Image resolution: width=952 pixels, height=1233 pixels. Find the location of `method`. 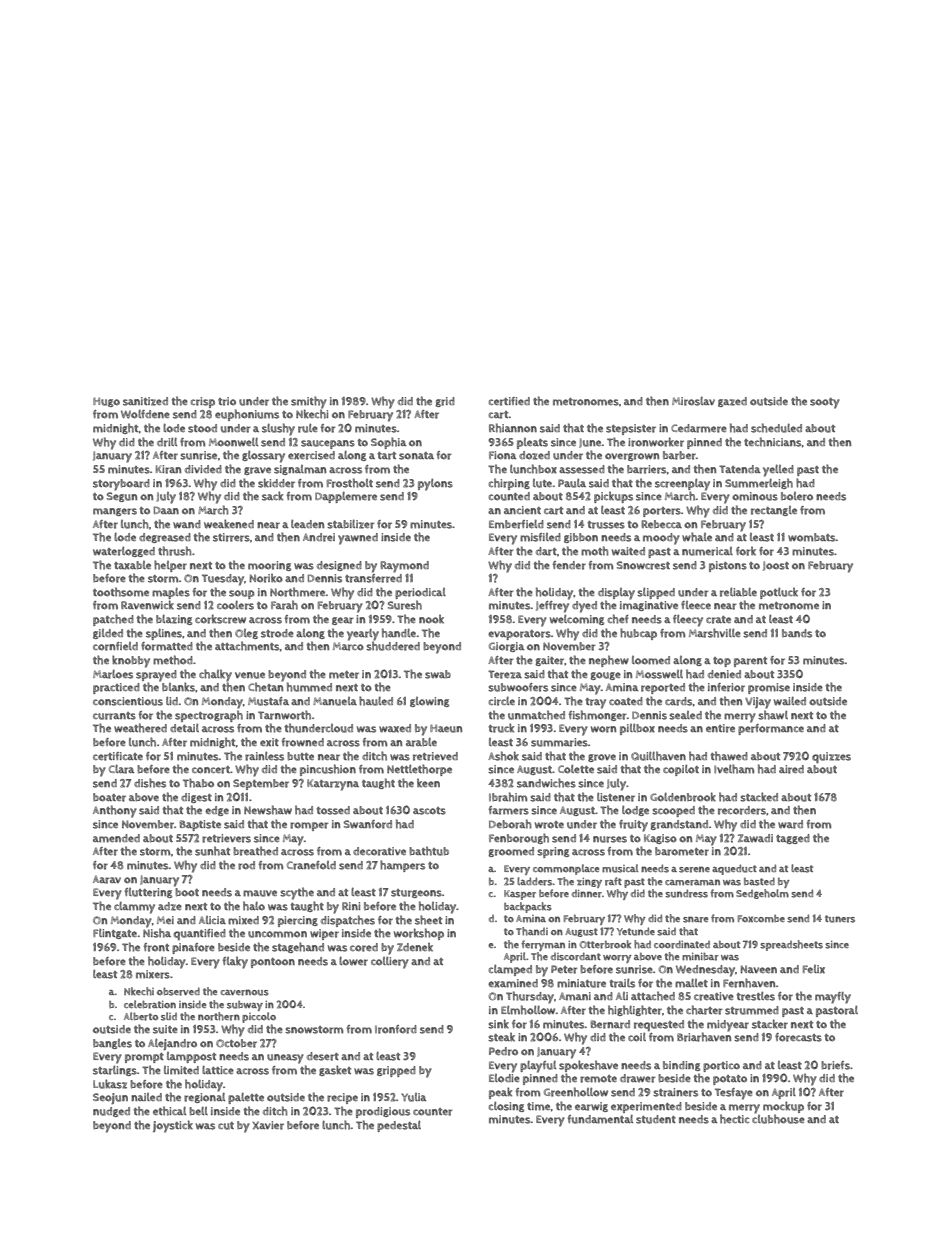

method is located at coordinates (173, 660).
